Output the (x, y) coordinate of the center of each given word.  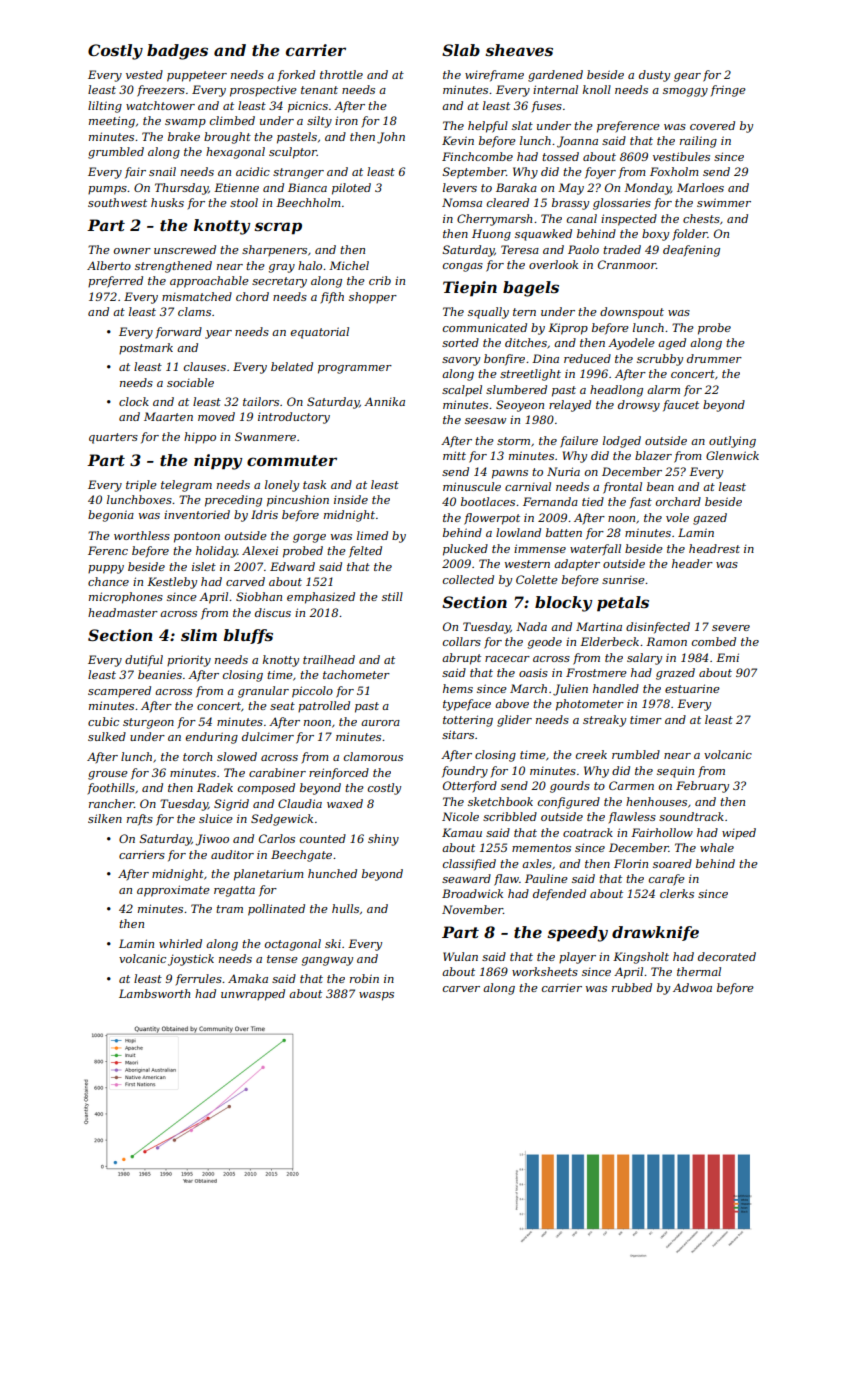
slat (522, 125)
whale (717, 847)
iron (346, 120)
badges (177, 52)
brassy (570, 204)
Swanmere (265, 436)
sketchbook (500, 801)
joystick (191, 960)
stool (244, 202)
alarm (663, 389)
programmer (355, 369)
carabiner (277, 772)
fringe (728, 91)
